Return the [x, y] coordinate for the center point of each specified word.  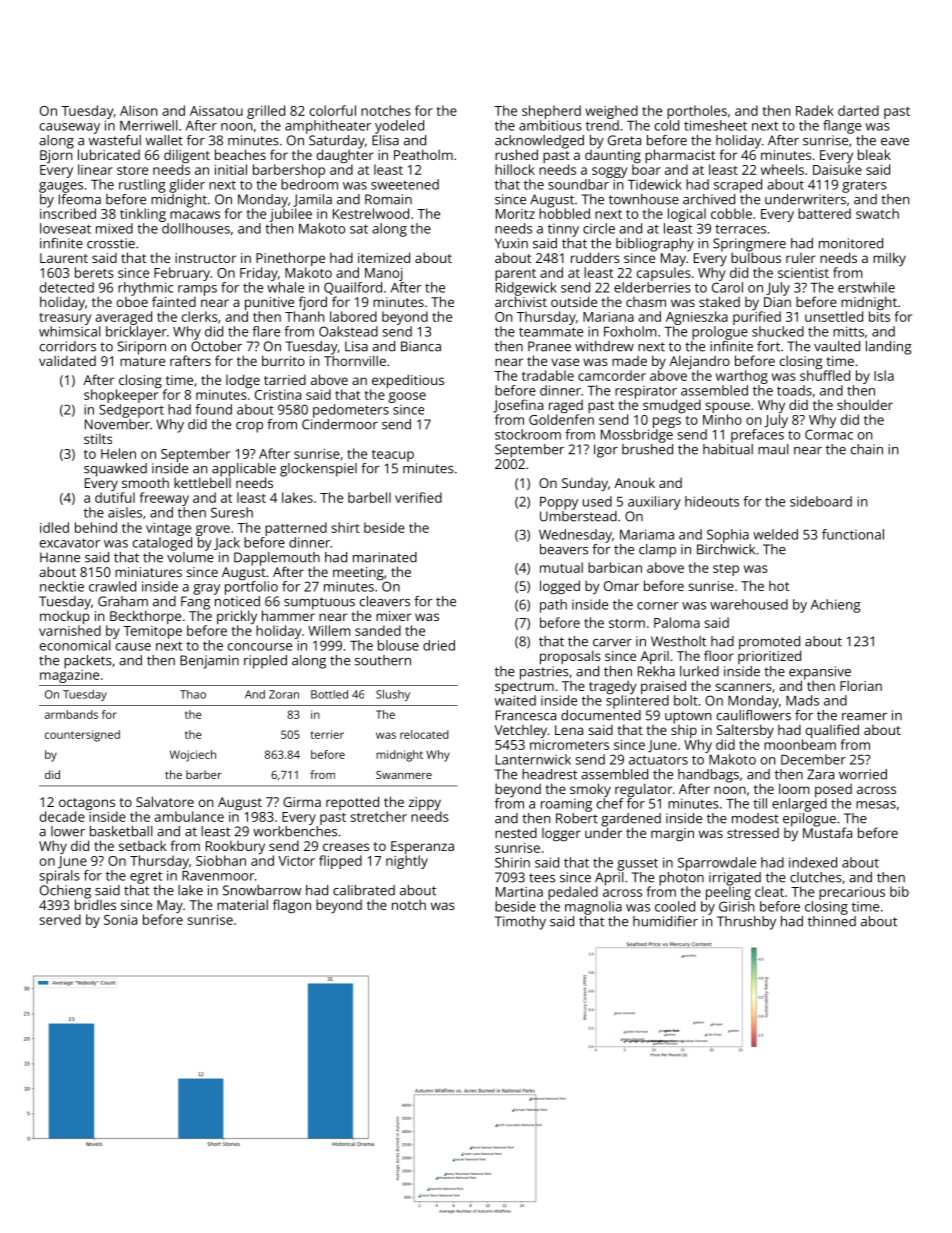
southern [383, 660]
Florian [861, 685]
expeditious [408, 381]
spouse [727, 407]
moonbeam [800, 744]
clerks [200, 316]
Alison [138, 110]
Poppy [559, 503]
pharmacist [680, 156]
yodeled [399, 127]
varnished [70, 630]
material [242, 904]
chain [867, 449]
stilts [98, 439]
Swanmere [404, 775]
